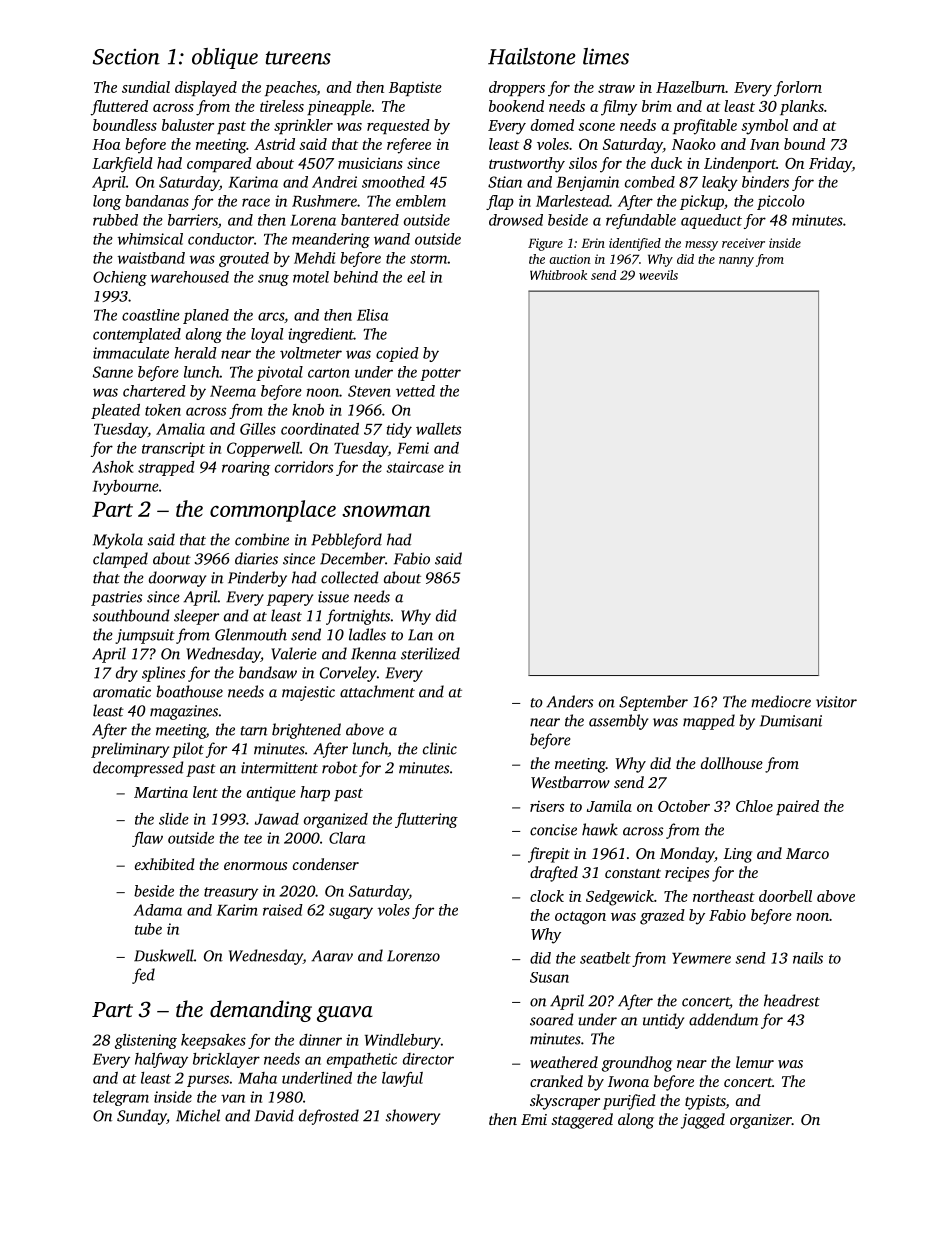 This screenshot has width=952, height=1233. Describe the element at coordinates (532, 56) in the screenshot. I see `Hailstone` at that location.
